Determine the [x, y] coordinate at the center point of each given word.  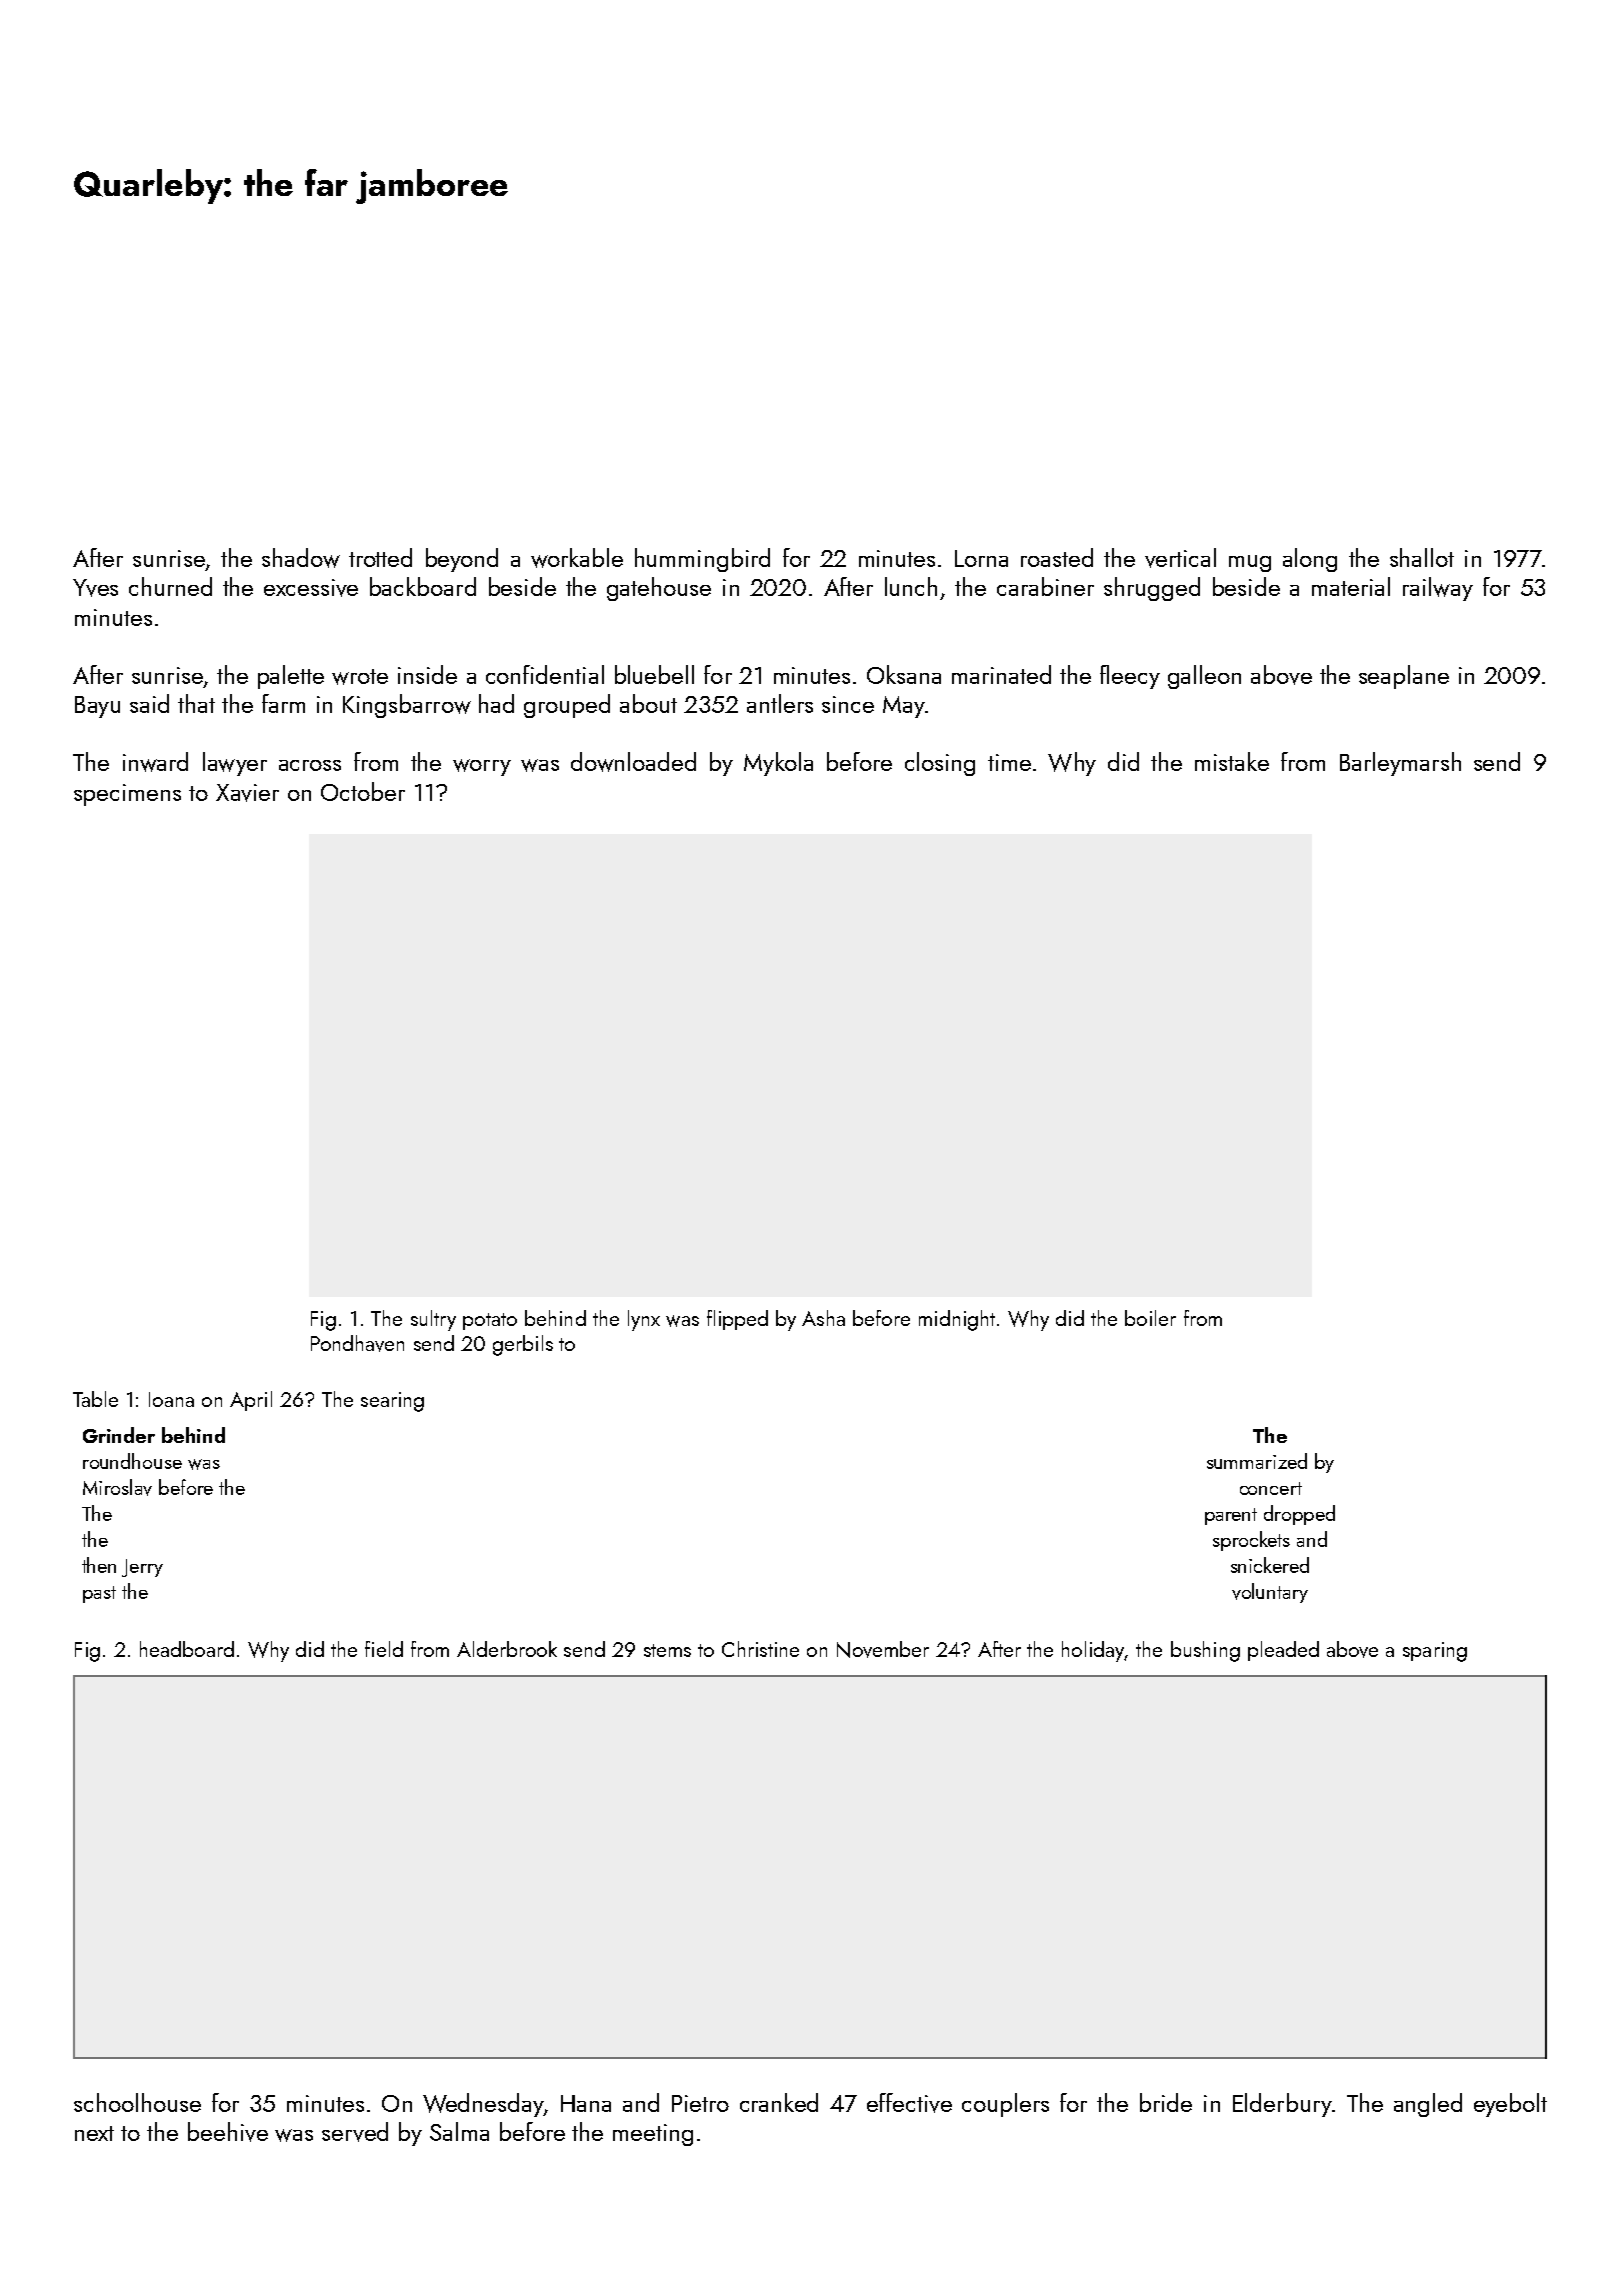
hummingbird [702, 560]
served [355, 2132]
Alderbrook [507, 1649]
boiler [1150, 1318]
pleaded [1283, 1651]
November [883, 1649]
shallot [1422, 557]
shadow [301, 558]
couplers [1005, 2105]
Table [95, 1399]
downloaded [633, 762]
